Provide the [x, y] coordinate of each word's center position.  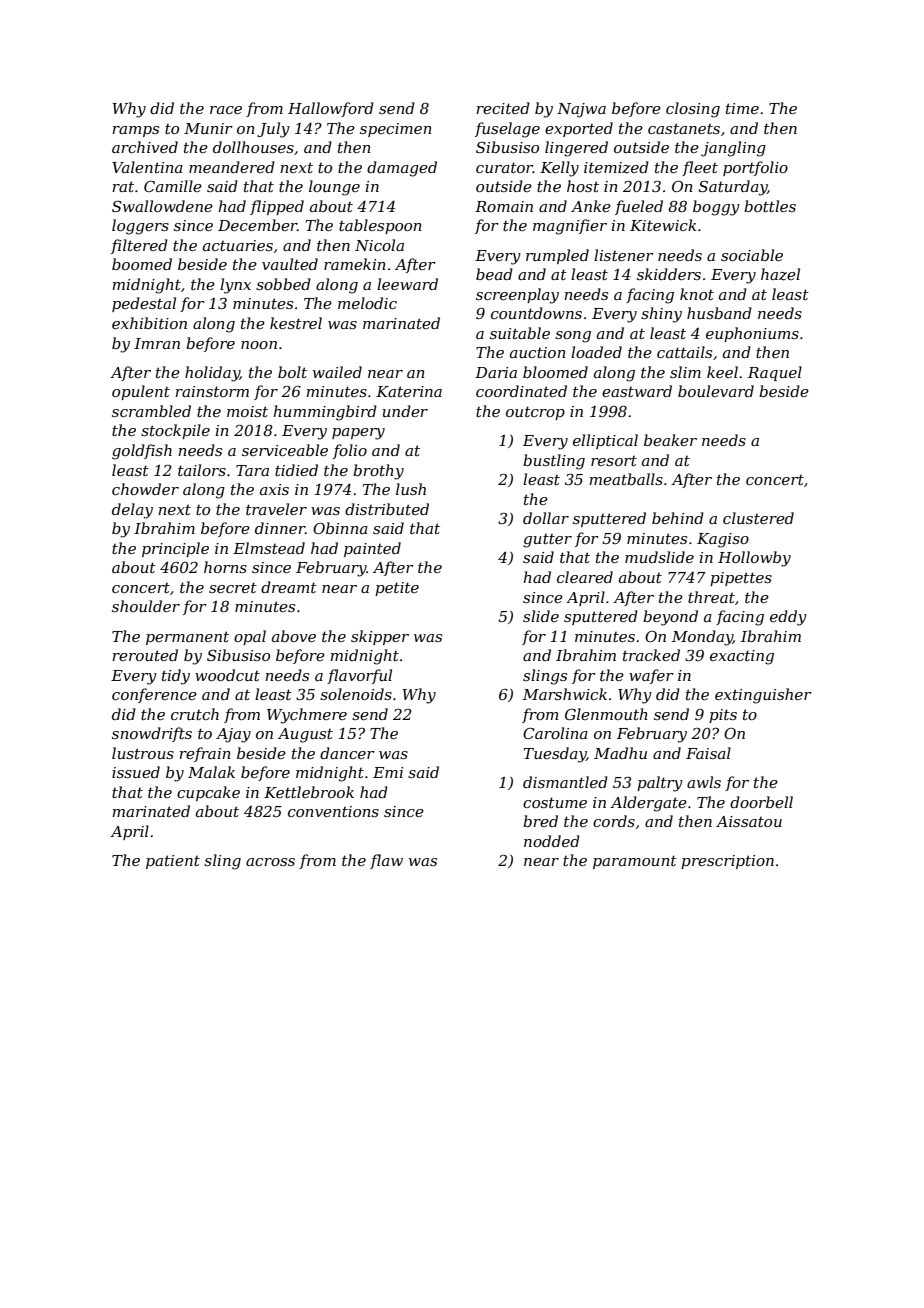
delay [132, 511]
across [270, 862]
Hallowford [331, 109]
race [226, 110]
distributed [387, 509]
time [742, 108]
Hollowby [754, 559]
